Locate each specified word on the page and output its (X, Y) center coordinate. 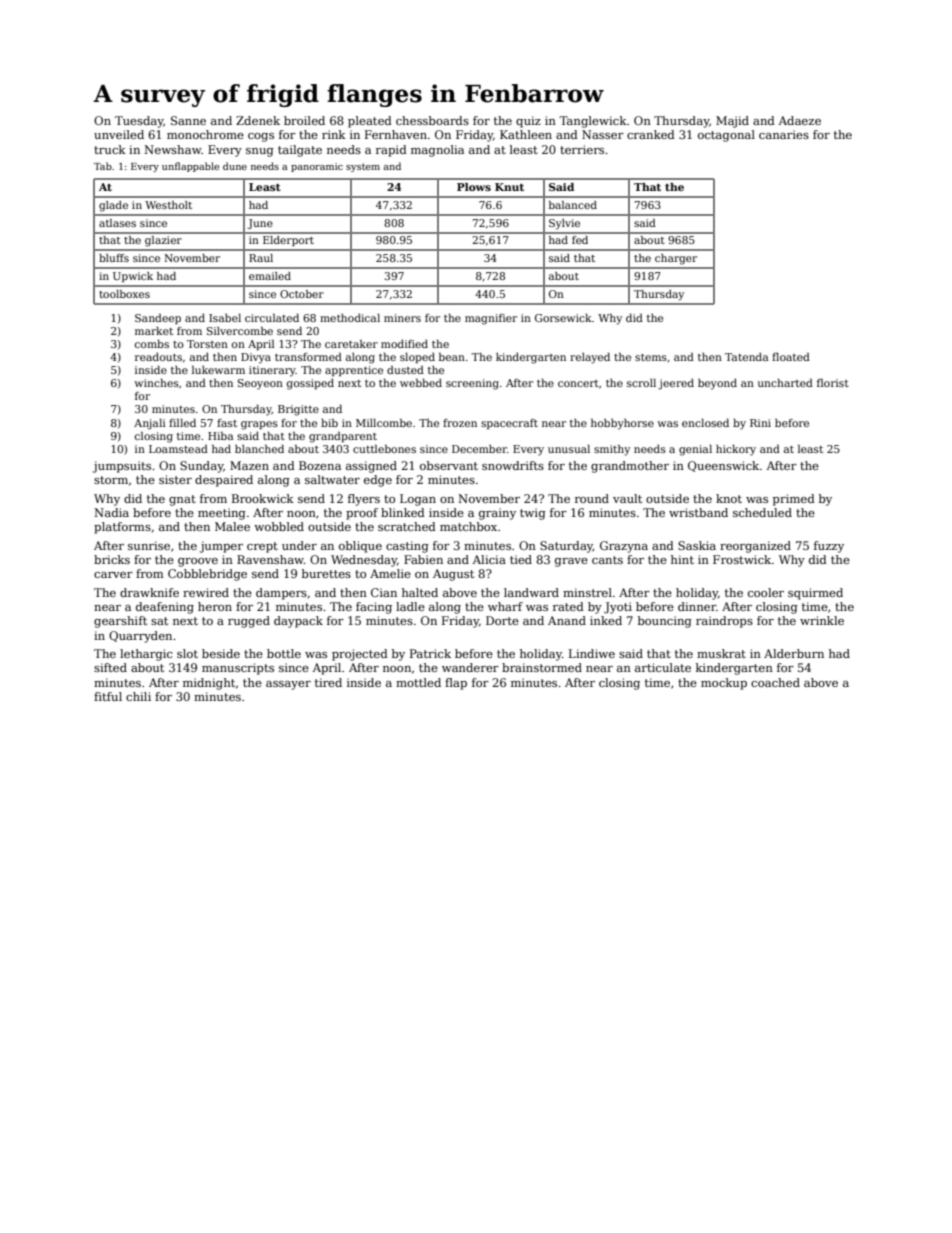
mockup (724, 684)
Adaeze (799, 120)
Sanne (188, 120)
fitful (108, 696)
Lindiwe (592, 653)
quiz (528, 122)
